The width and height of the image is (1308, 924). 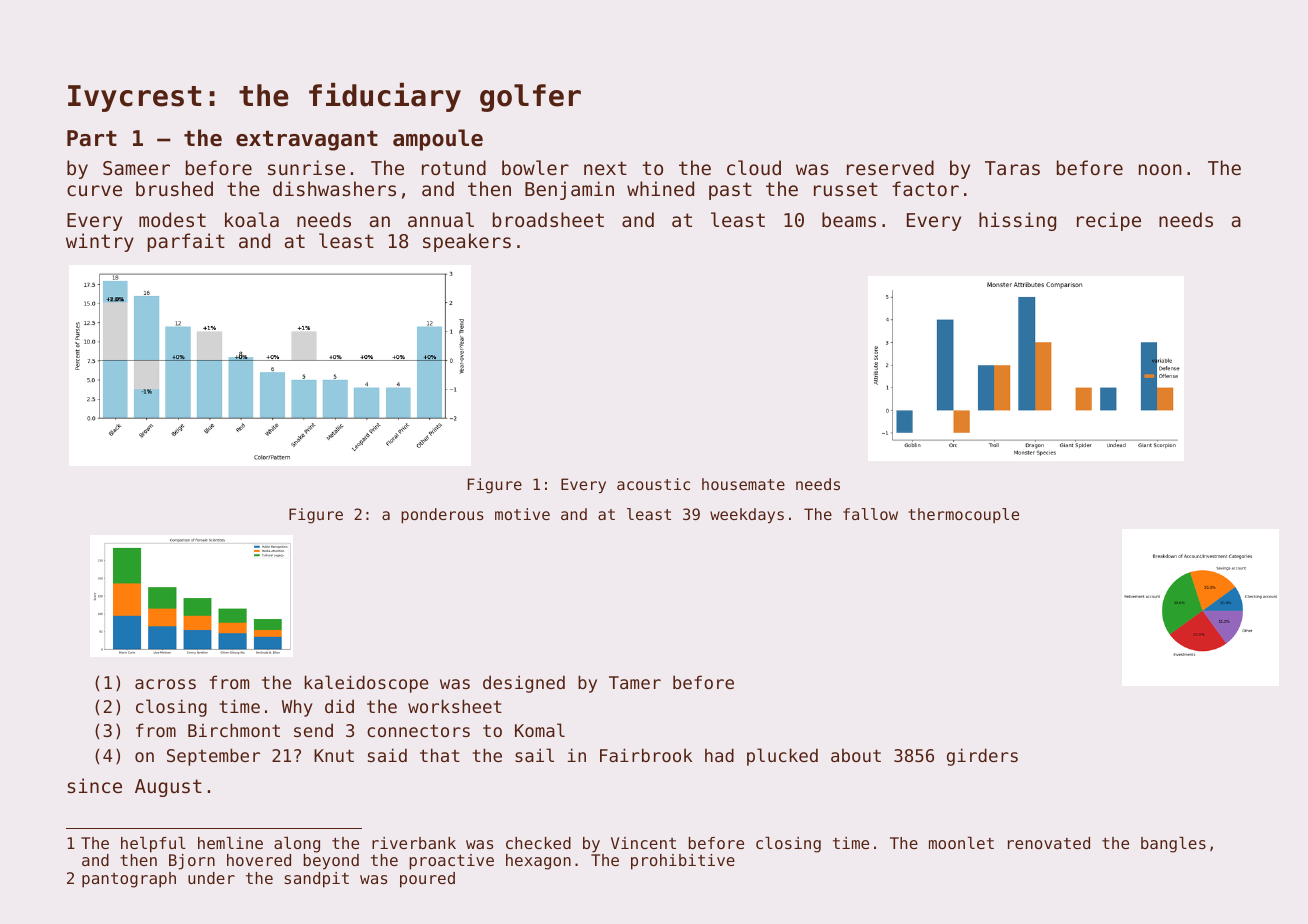 I want to click on speakers, so click(x=467, y=242).
